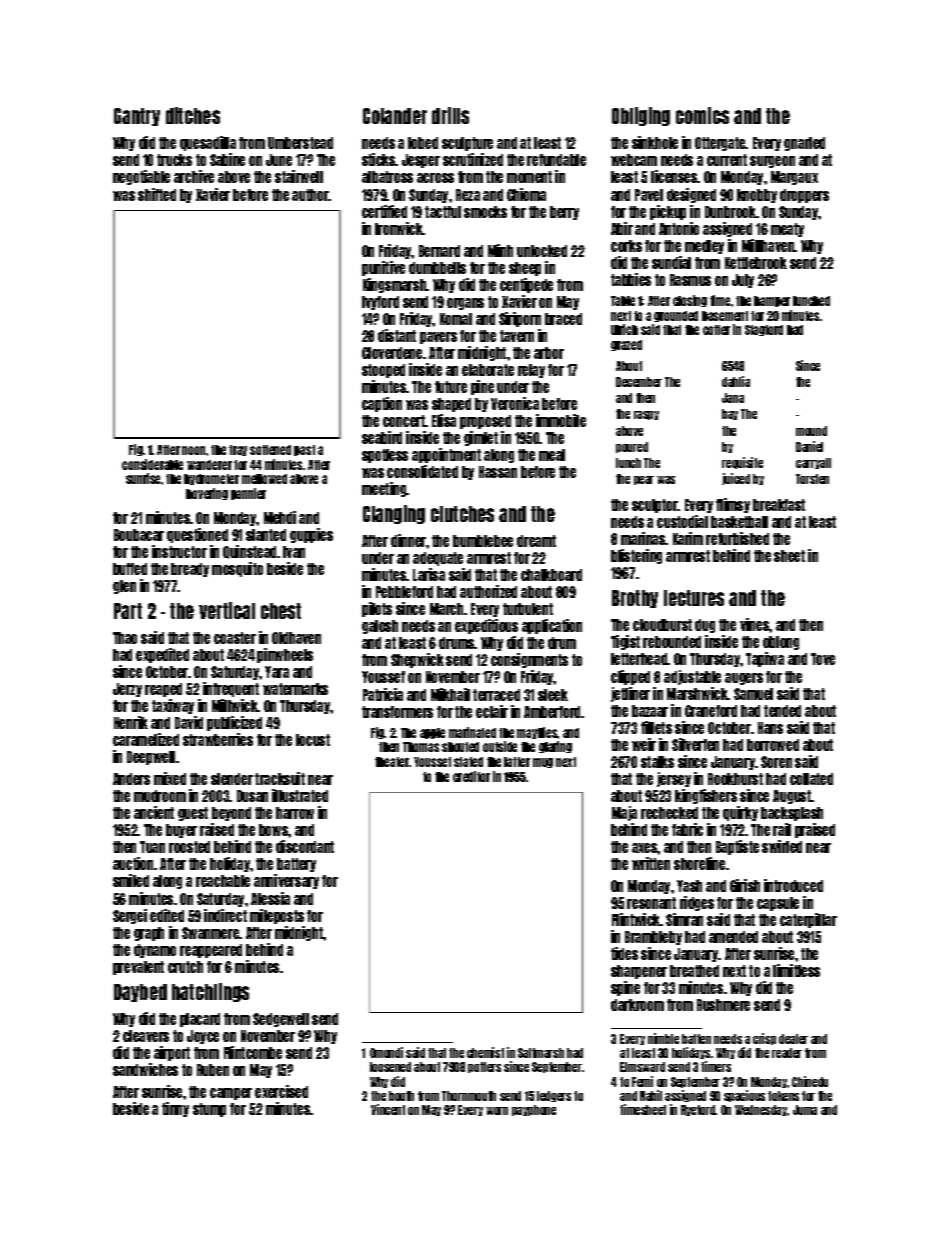 The height and width of the screenshot is (1233, 952). Describe the element at coordinates (179, 551) in the screenshot. I see `instructor` at that location.
